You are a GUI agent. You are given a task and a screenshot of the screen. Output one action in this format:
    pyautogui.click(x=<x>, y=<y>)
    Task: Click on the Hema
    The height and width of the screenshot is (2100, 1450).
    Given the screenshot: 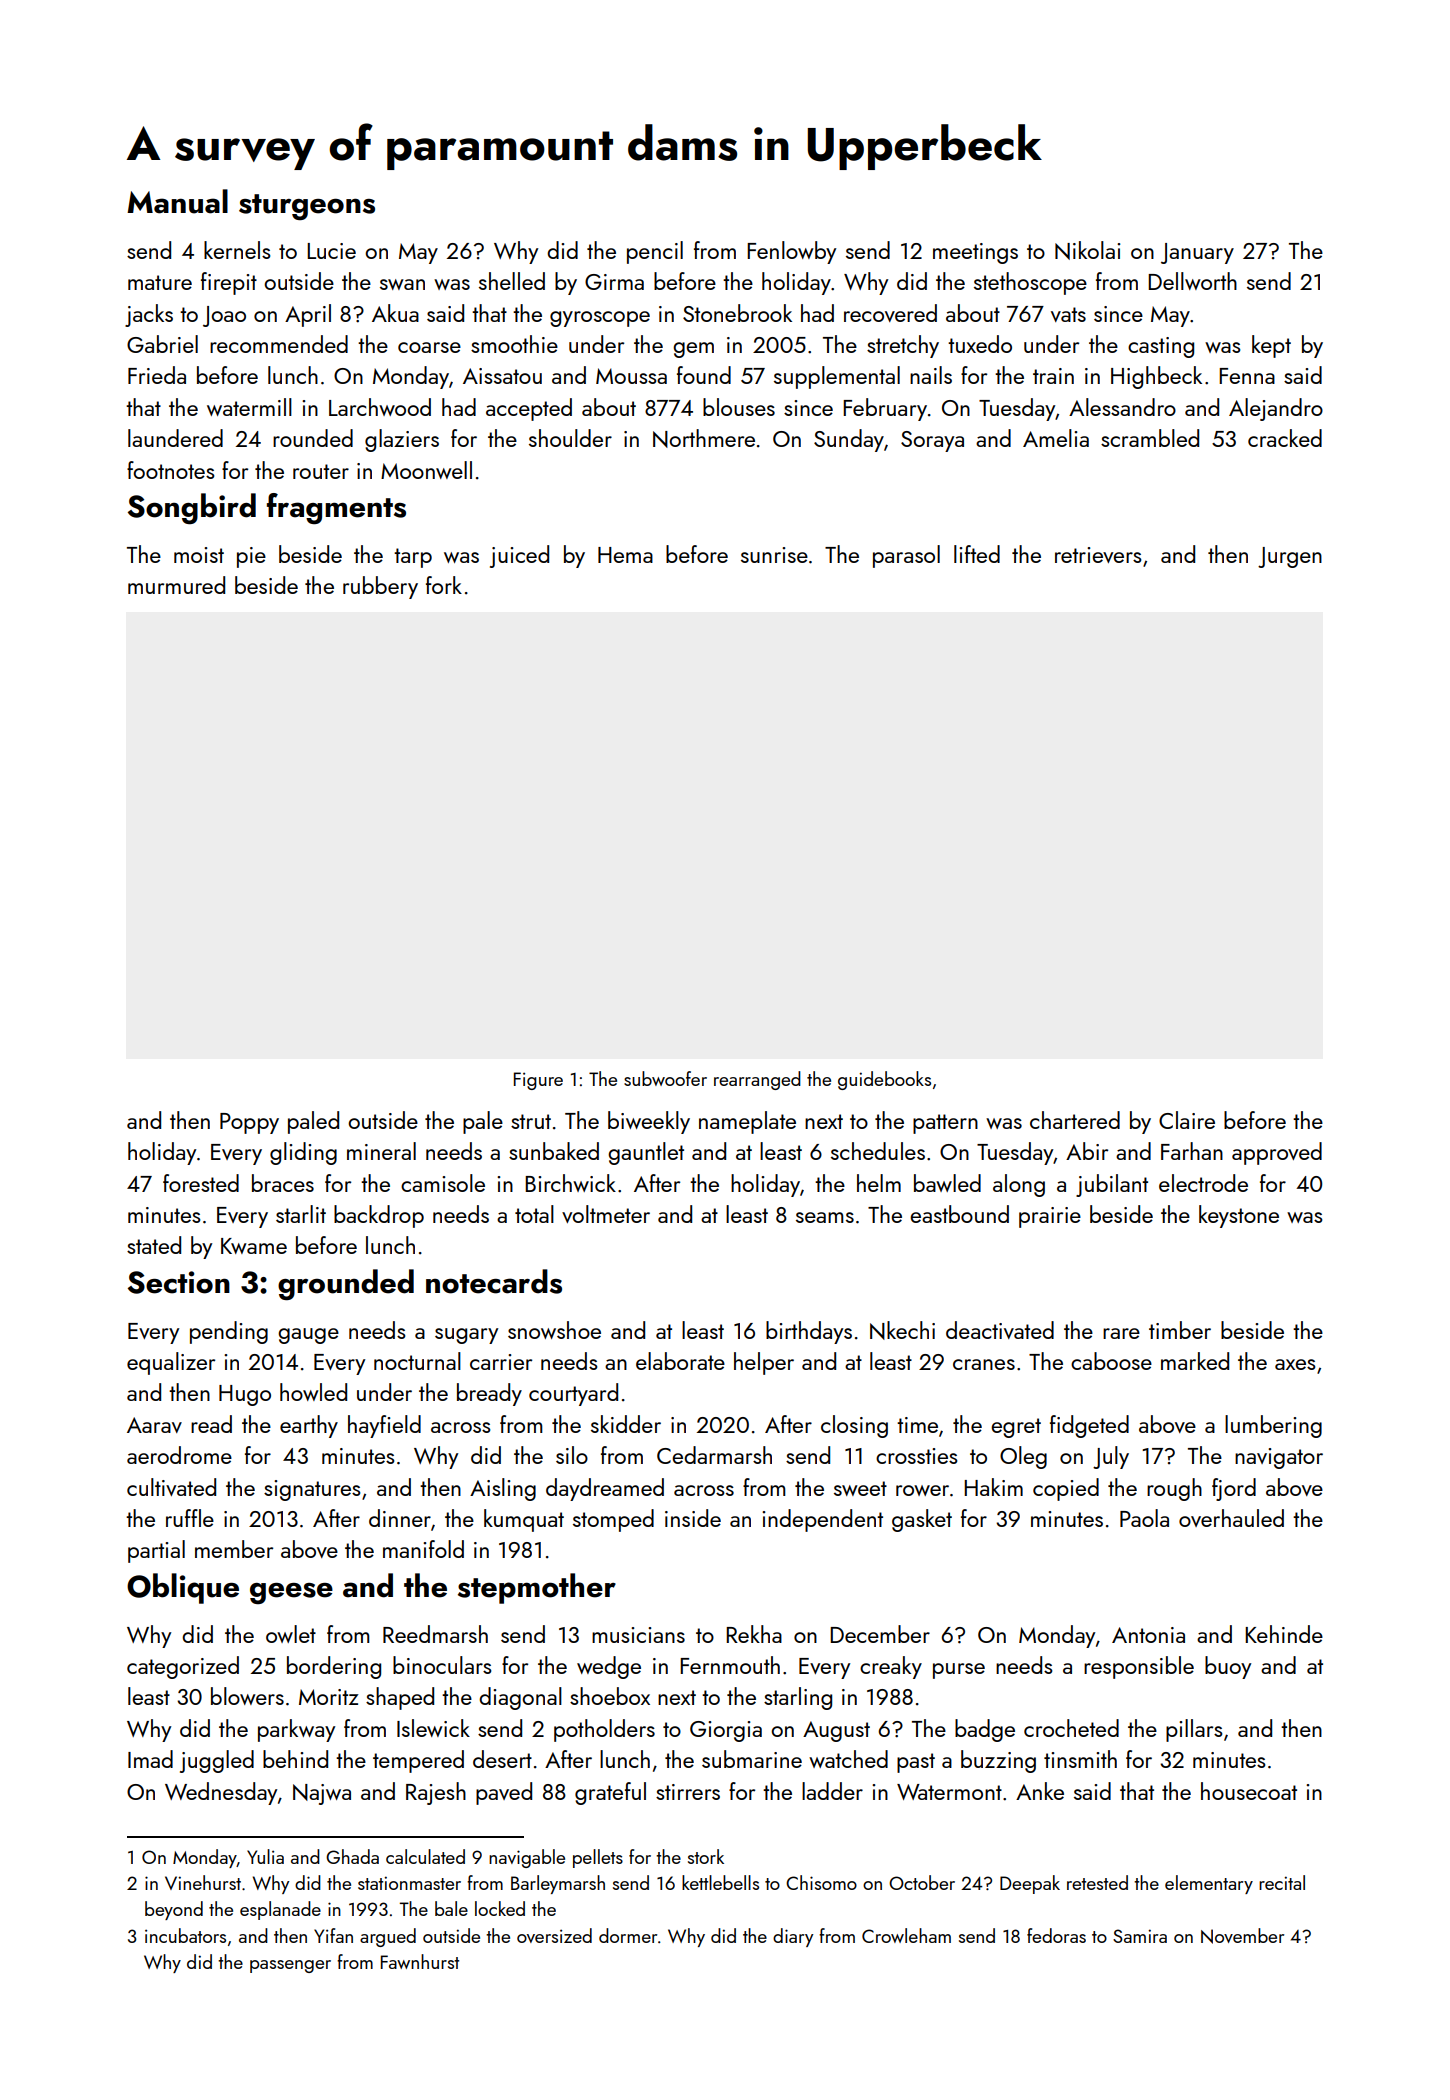 What is the action you would take?
    pyautogui.click(x=625, y=555)
